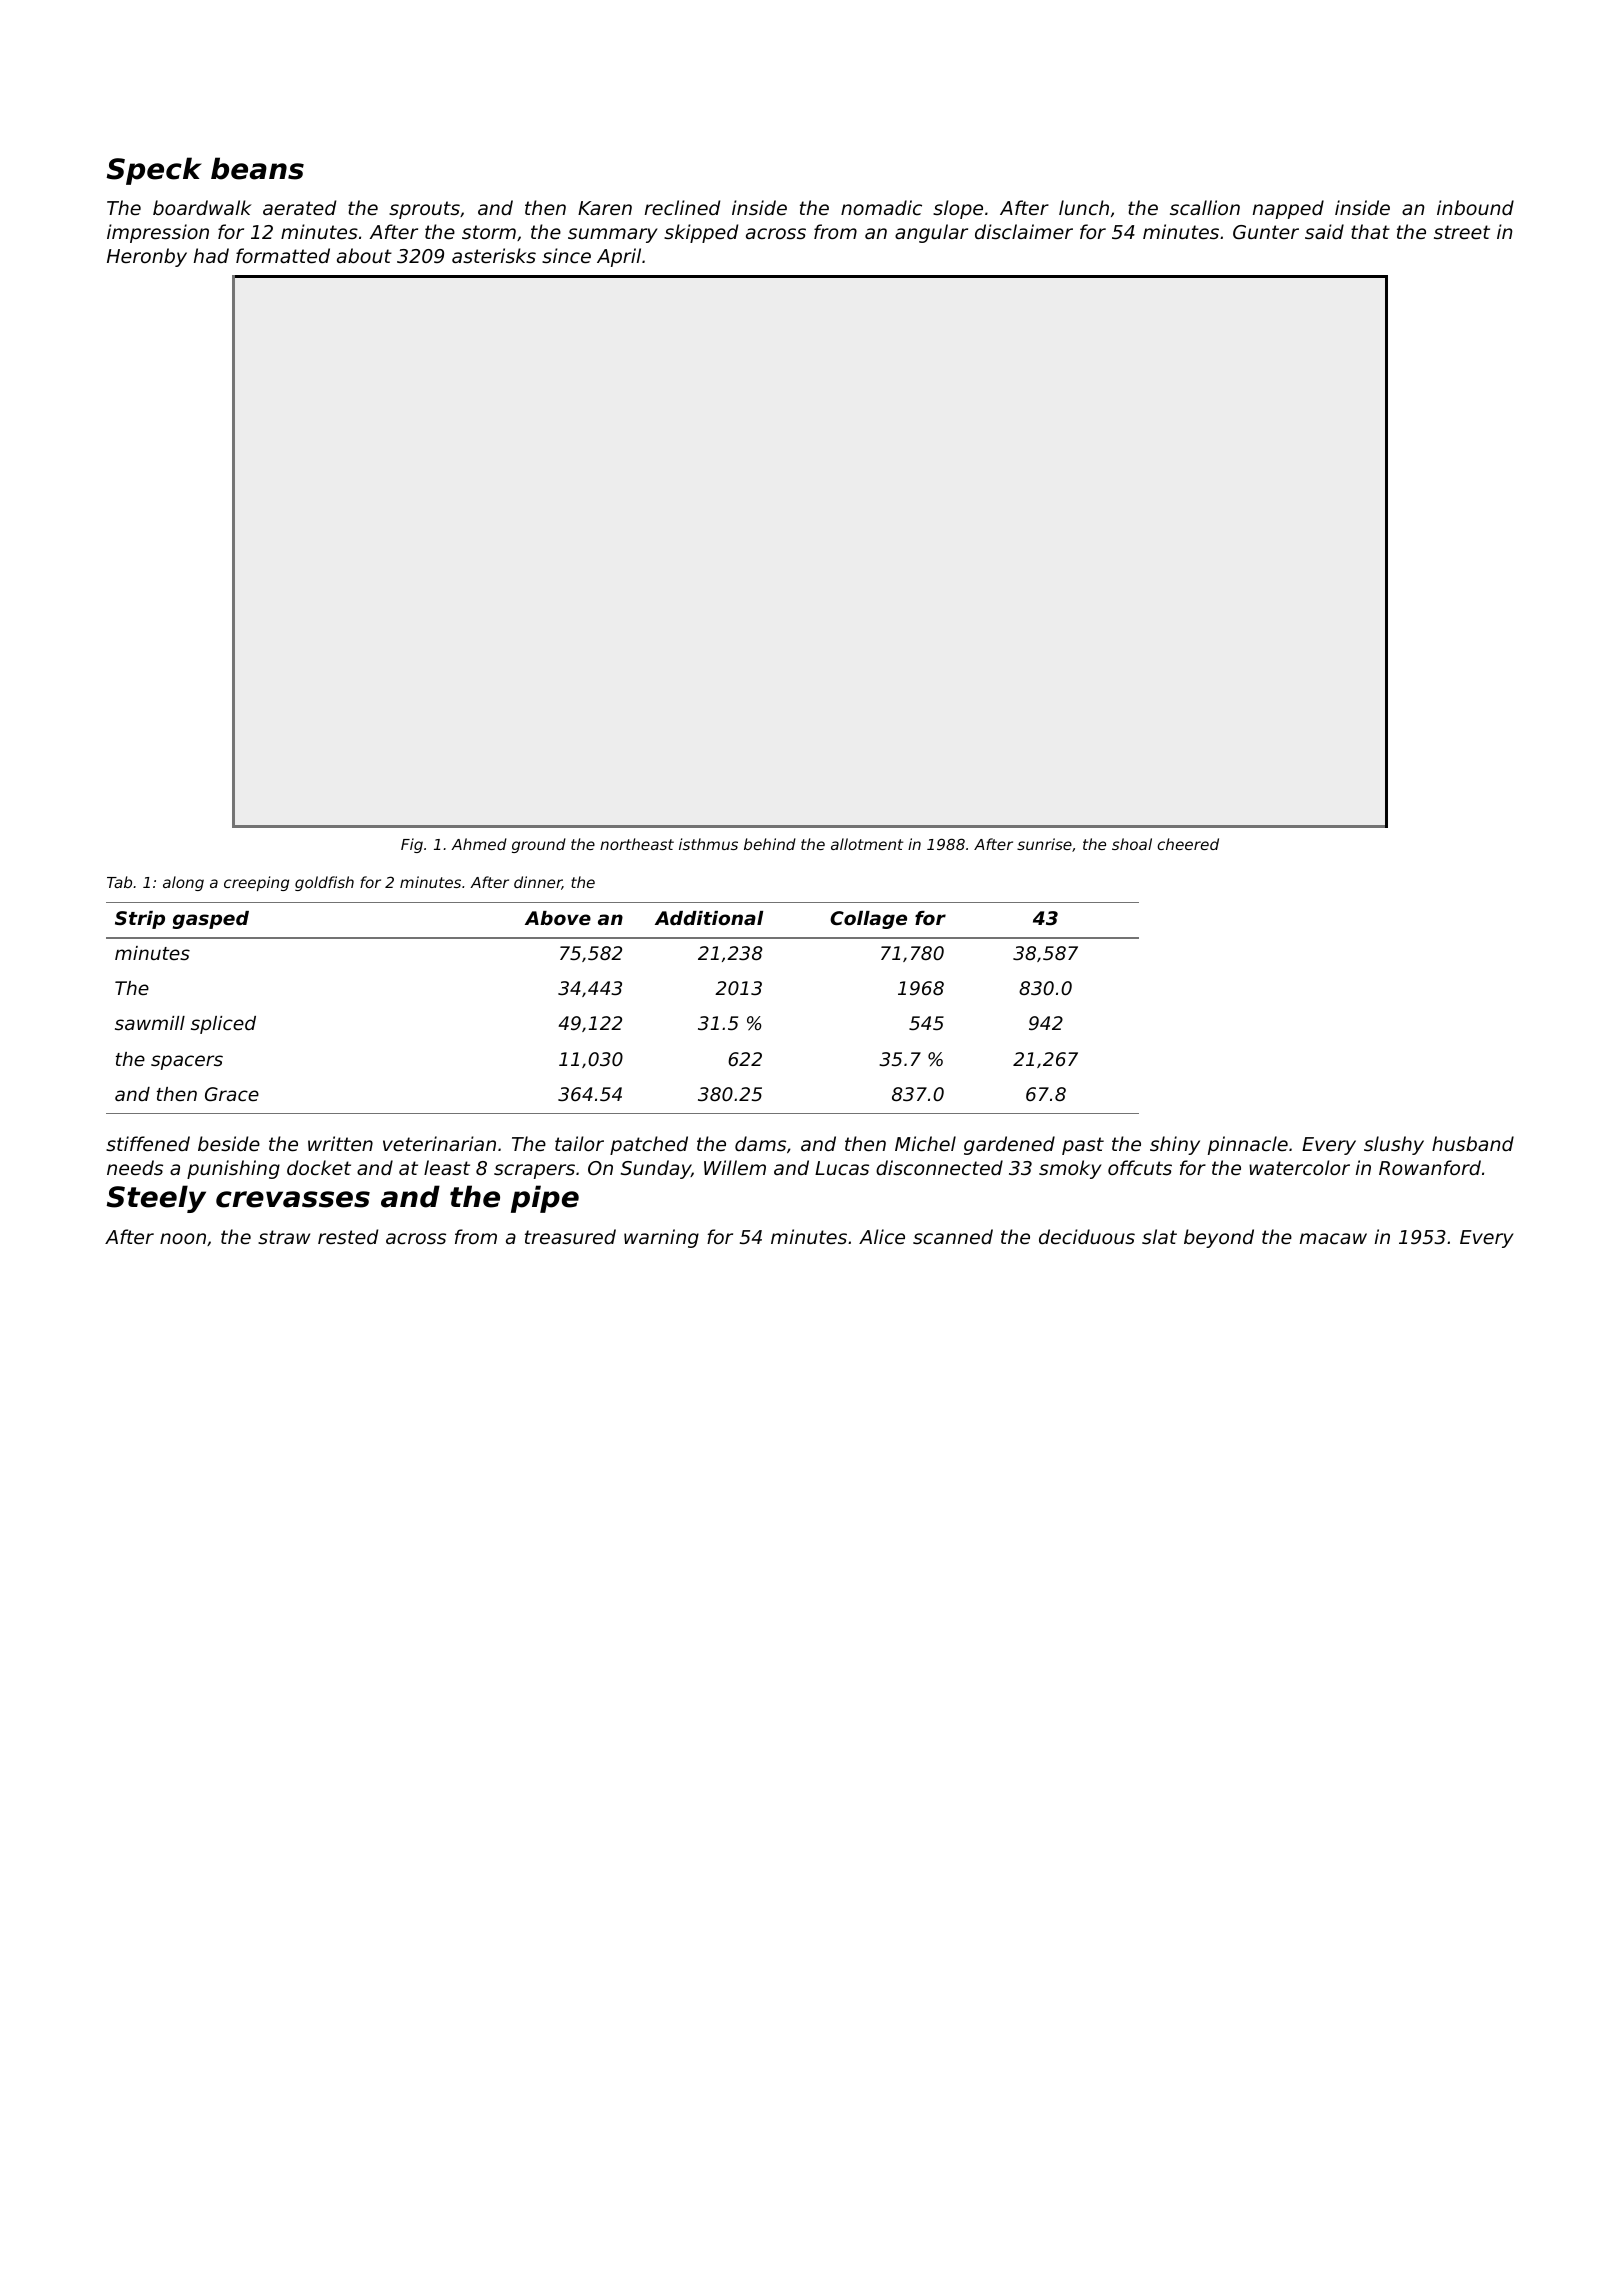 The width and height of the screenshot is (1620, 2292). Describe the element at coordinates (494, 255) in the screenshot. I see `asterisks` at that location.
